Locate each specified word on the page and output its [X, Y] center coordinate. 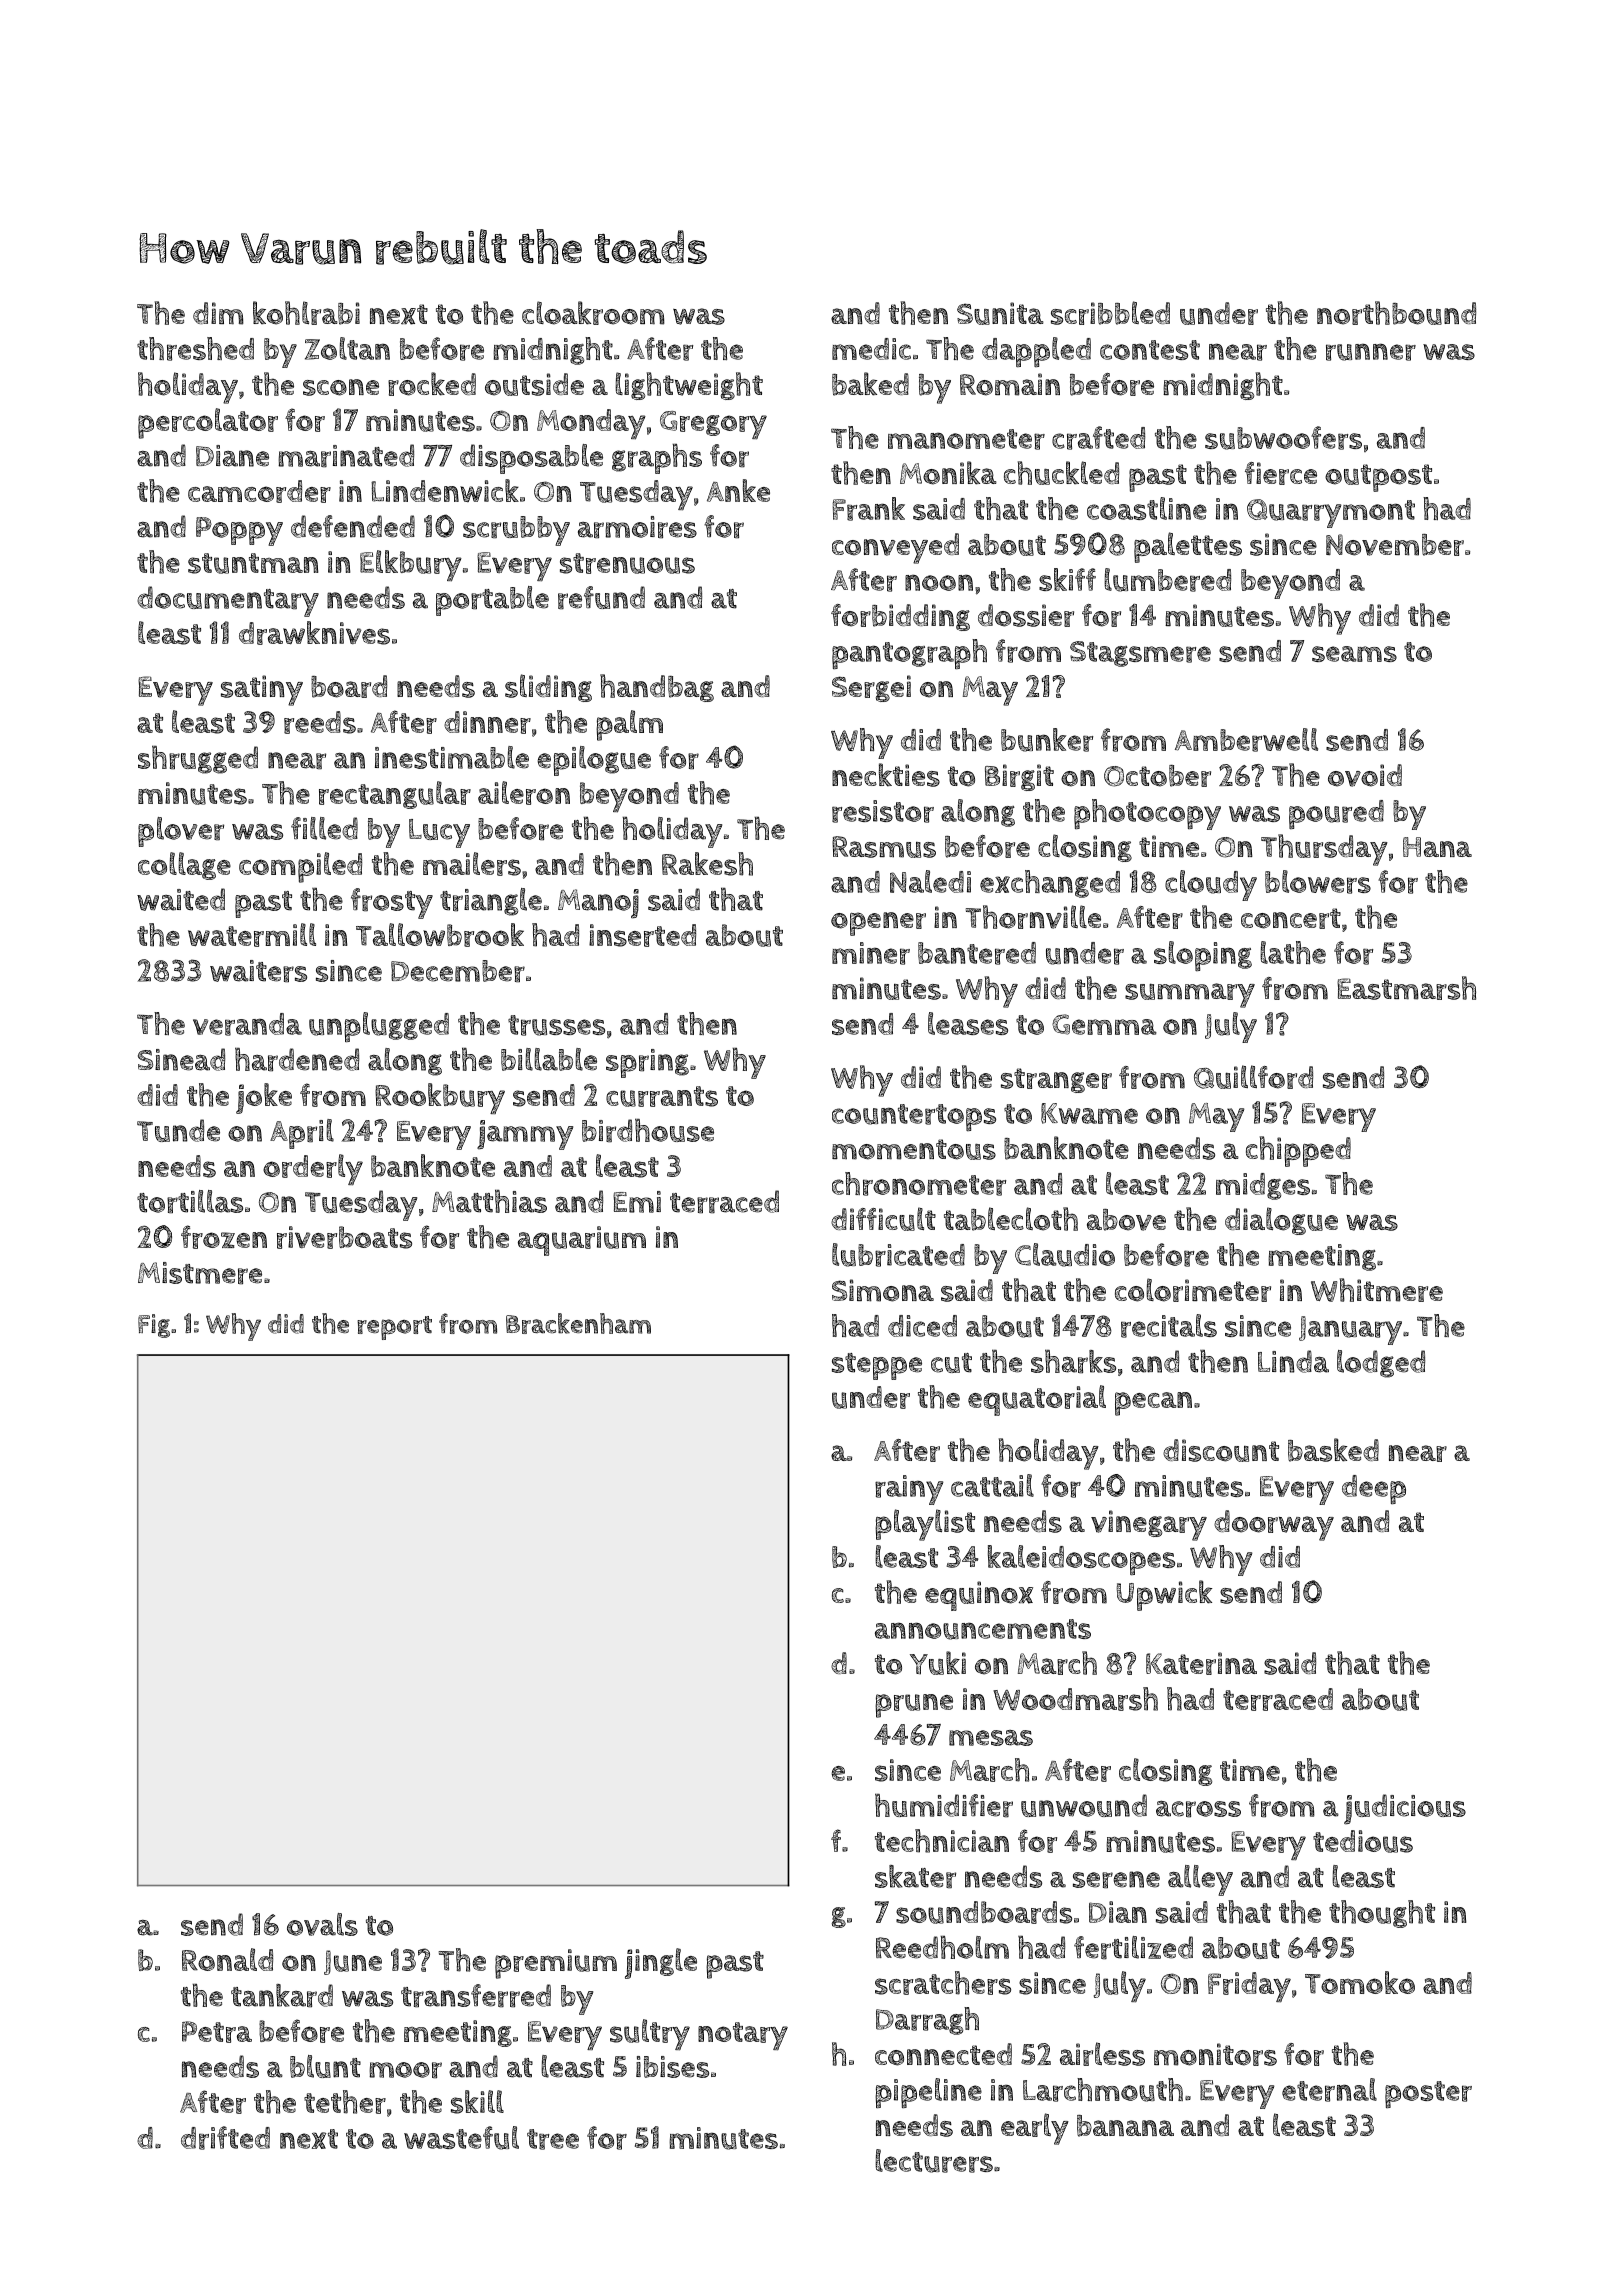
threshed [195, 349]
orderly [313, 1170]
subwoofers [1283, 438]
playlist [925, 1525]
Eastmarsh [1406, 988]
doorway [1274, 1525]
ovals [322, 1924]
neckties [886, 775]
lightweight [689, 386]
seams [1354, 654]
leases [968, 1023]
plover [181, 832]
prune [914, 1706]
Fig [154, 1326]
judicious [1405, 1809]
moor [405, 2070]
